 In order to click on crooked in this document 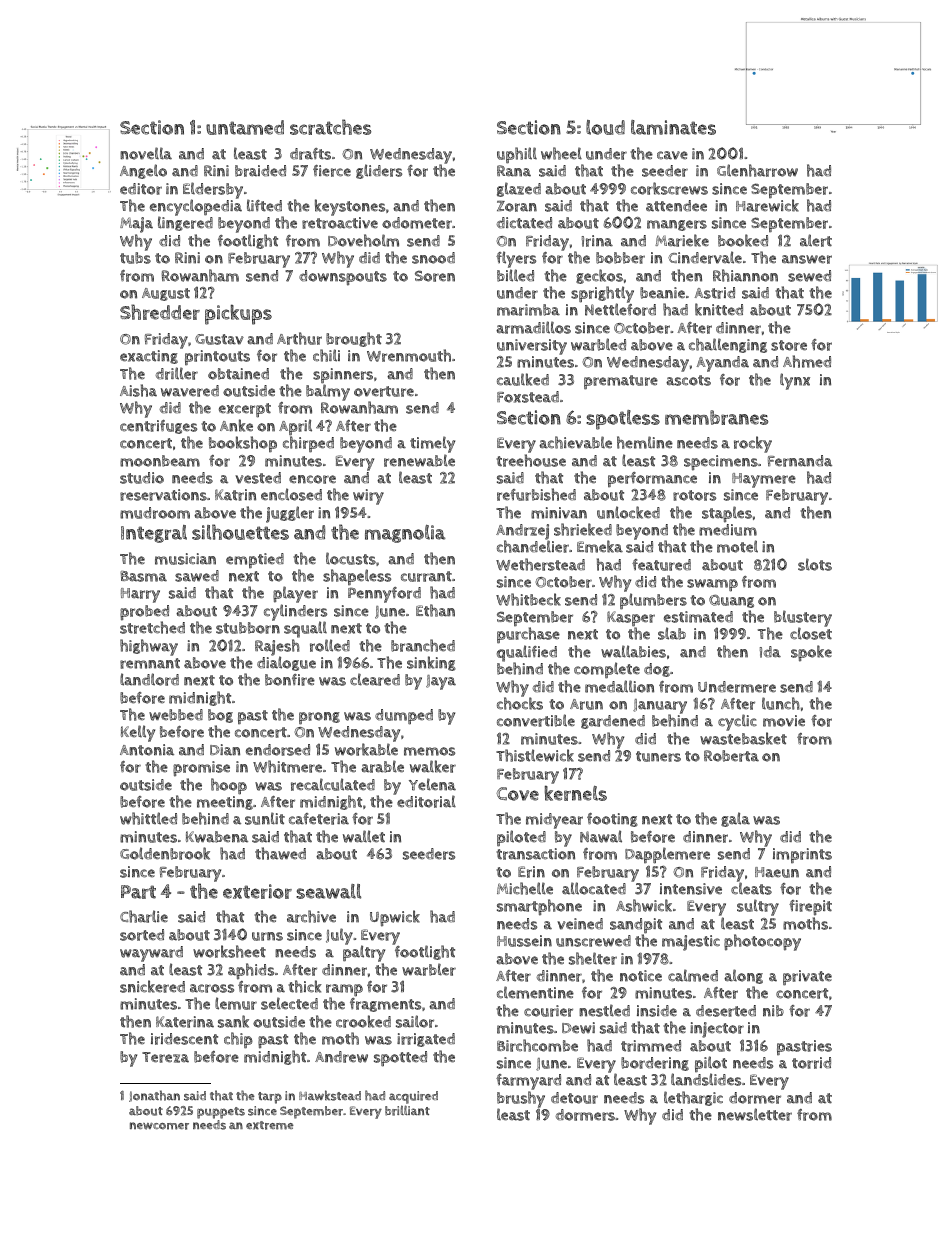, I will do `click(363, 1021)`.
